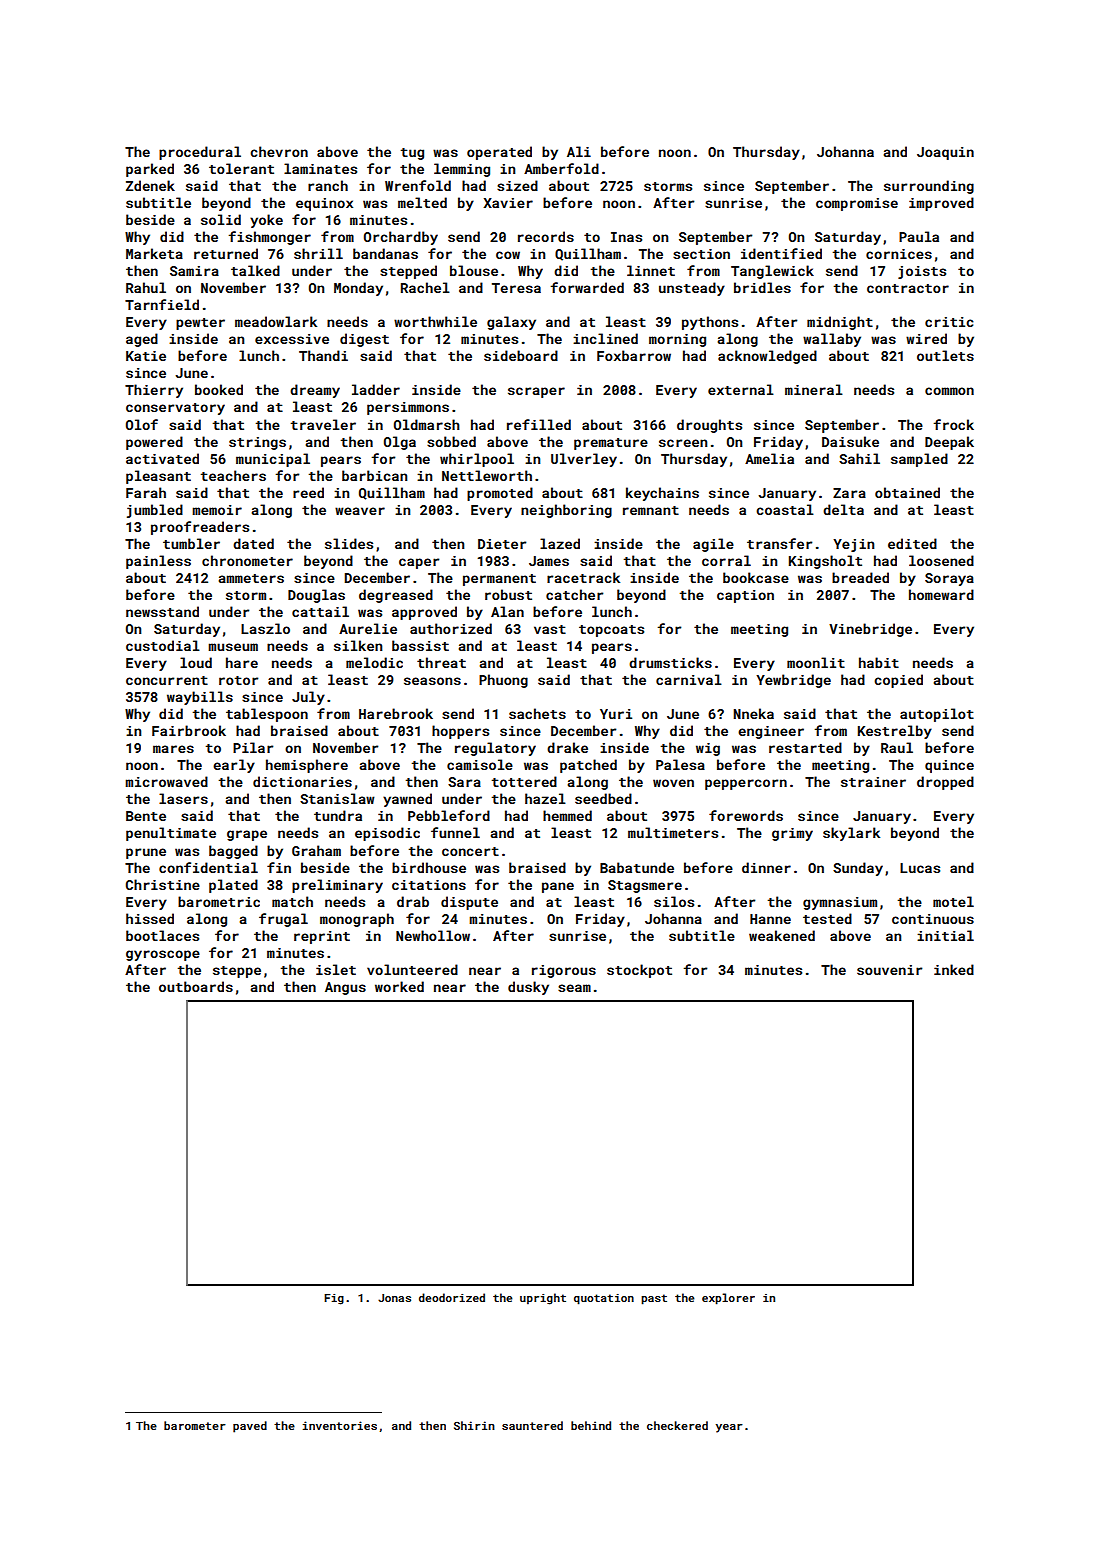 The image size is (1100, 1555). What do you see at coordinates (857, 204) in the image?
I see `compromise` at bounding box center [857, 204].
